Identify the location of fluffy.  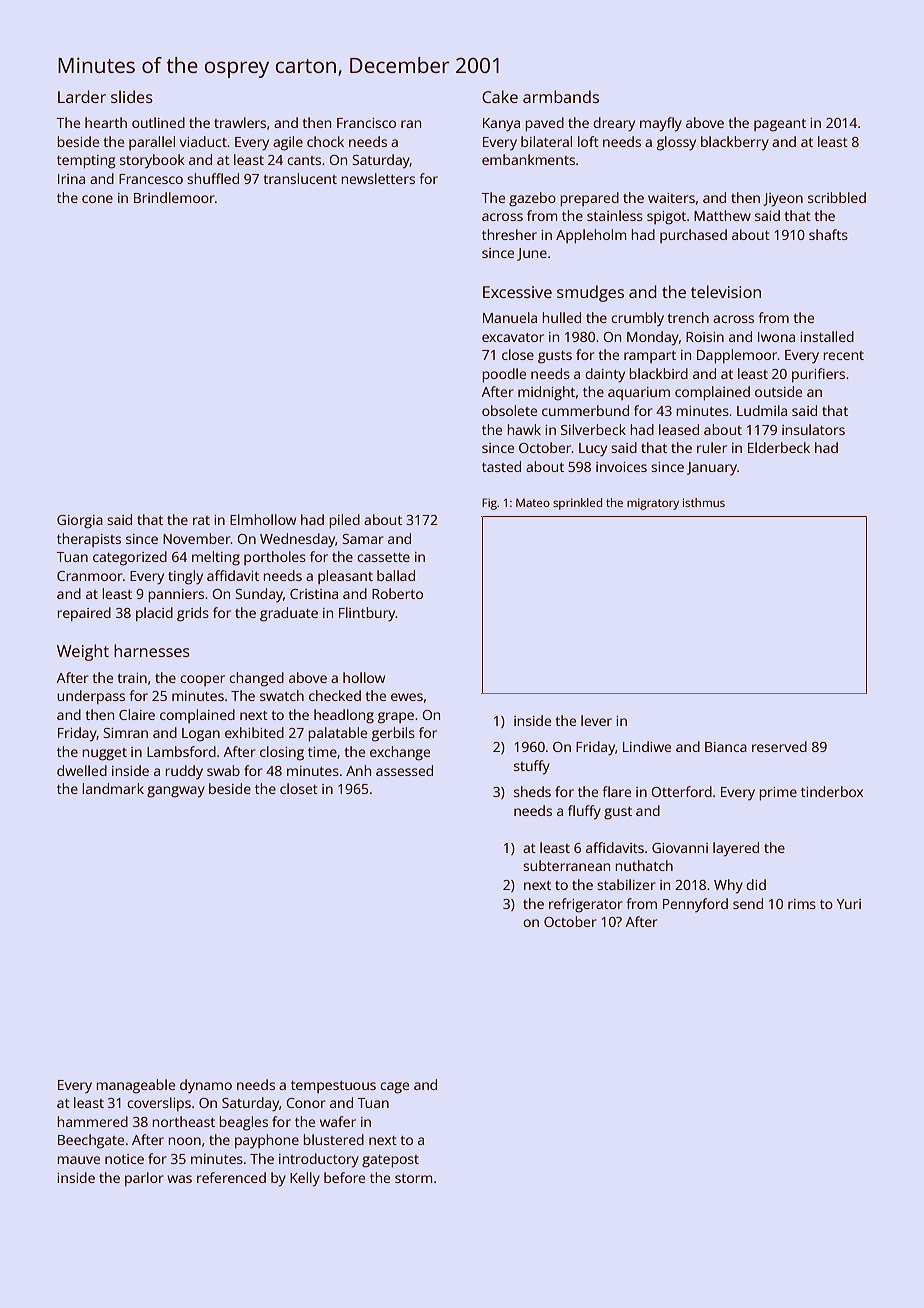
(584, 812).
